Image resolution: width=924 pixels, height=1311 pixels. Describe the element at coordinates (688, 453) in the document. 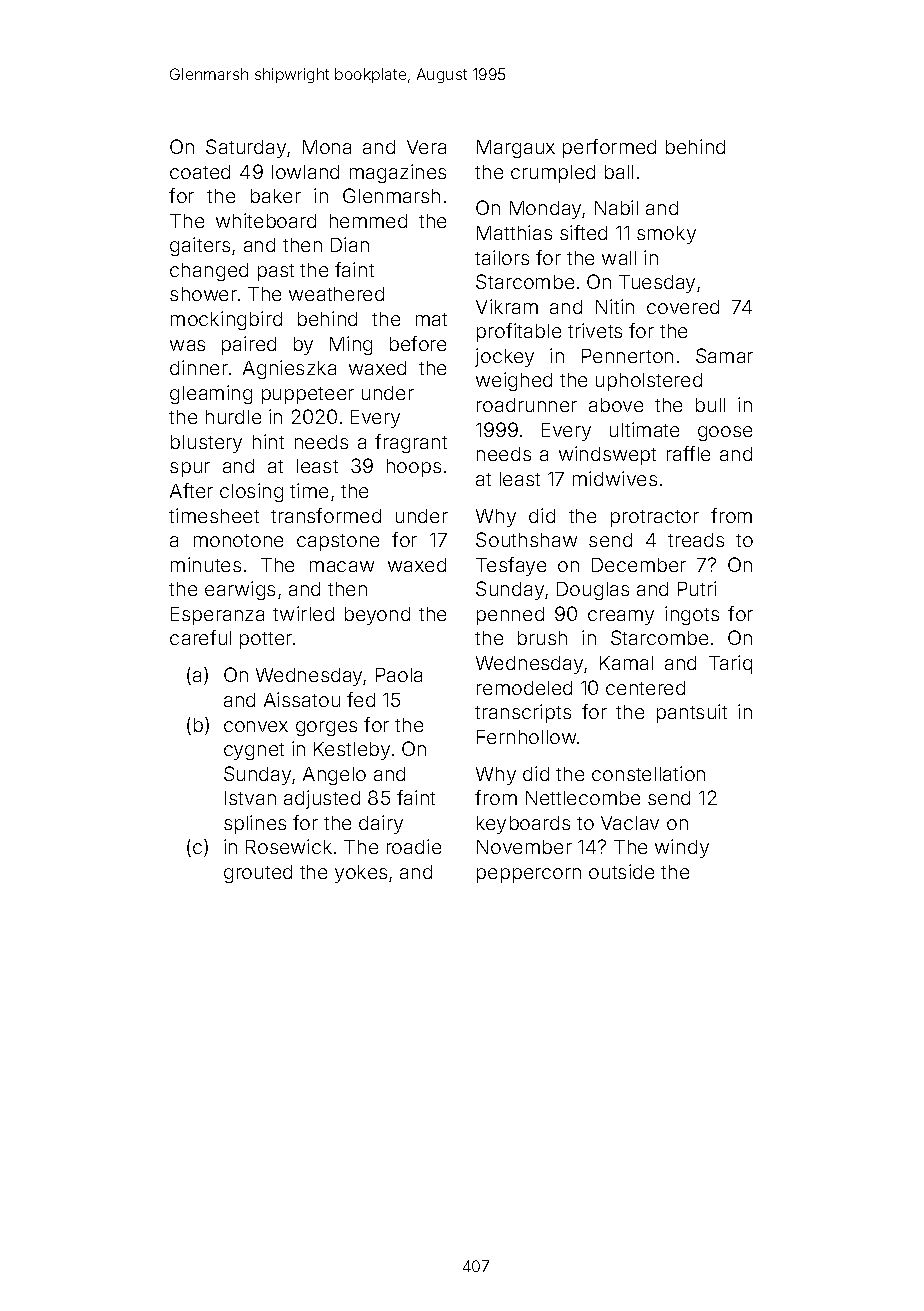

I see `raffle` at that location.
